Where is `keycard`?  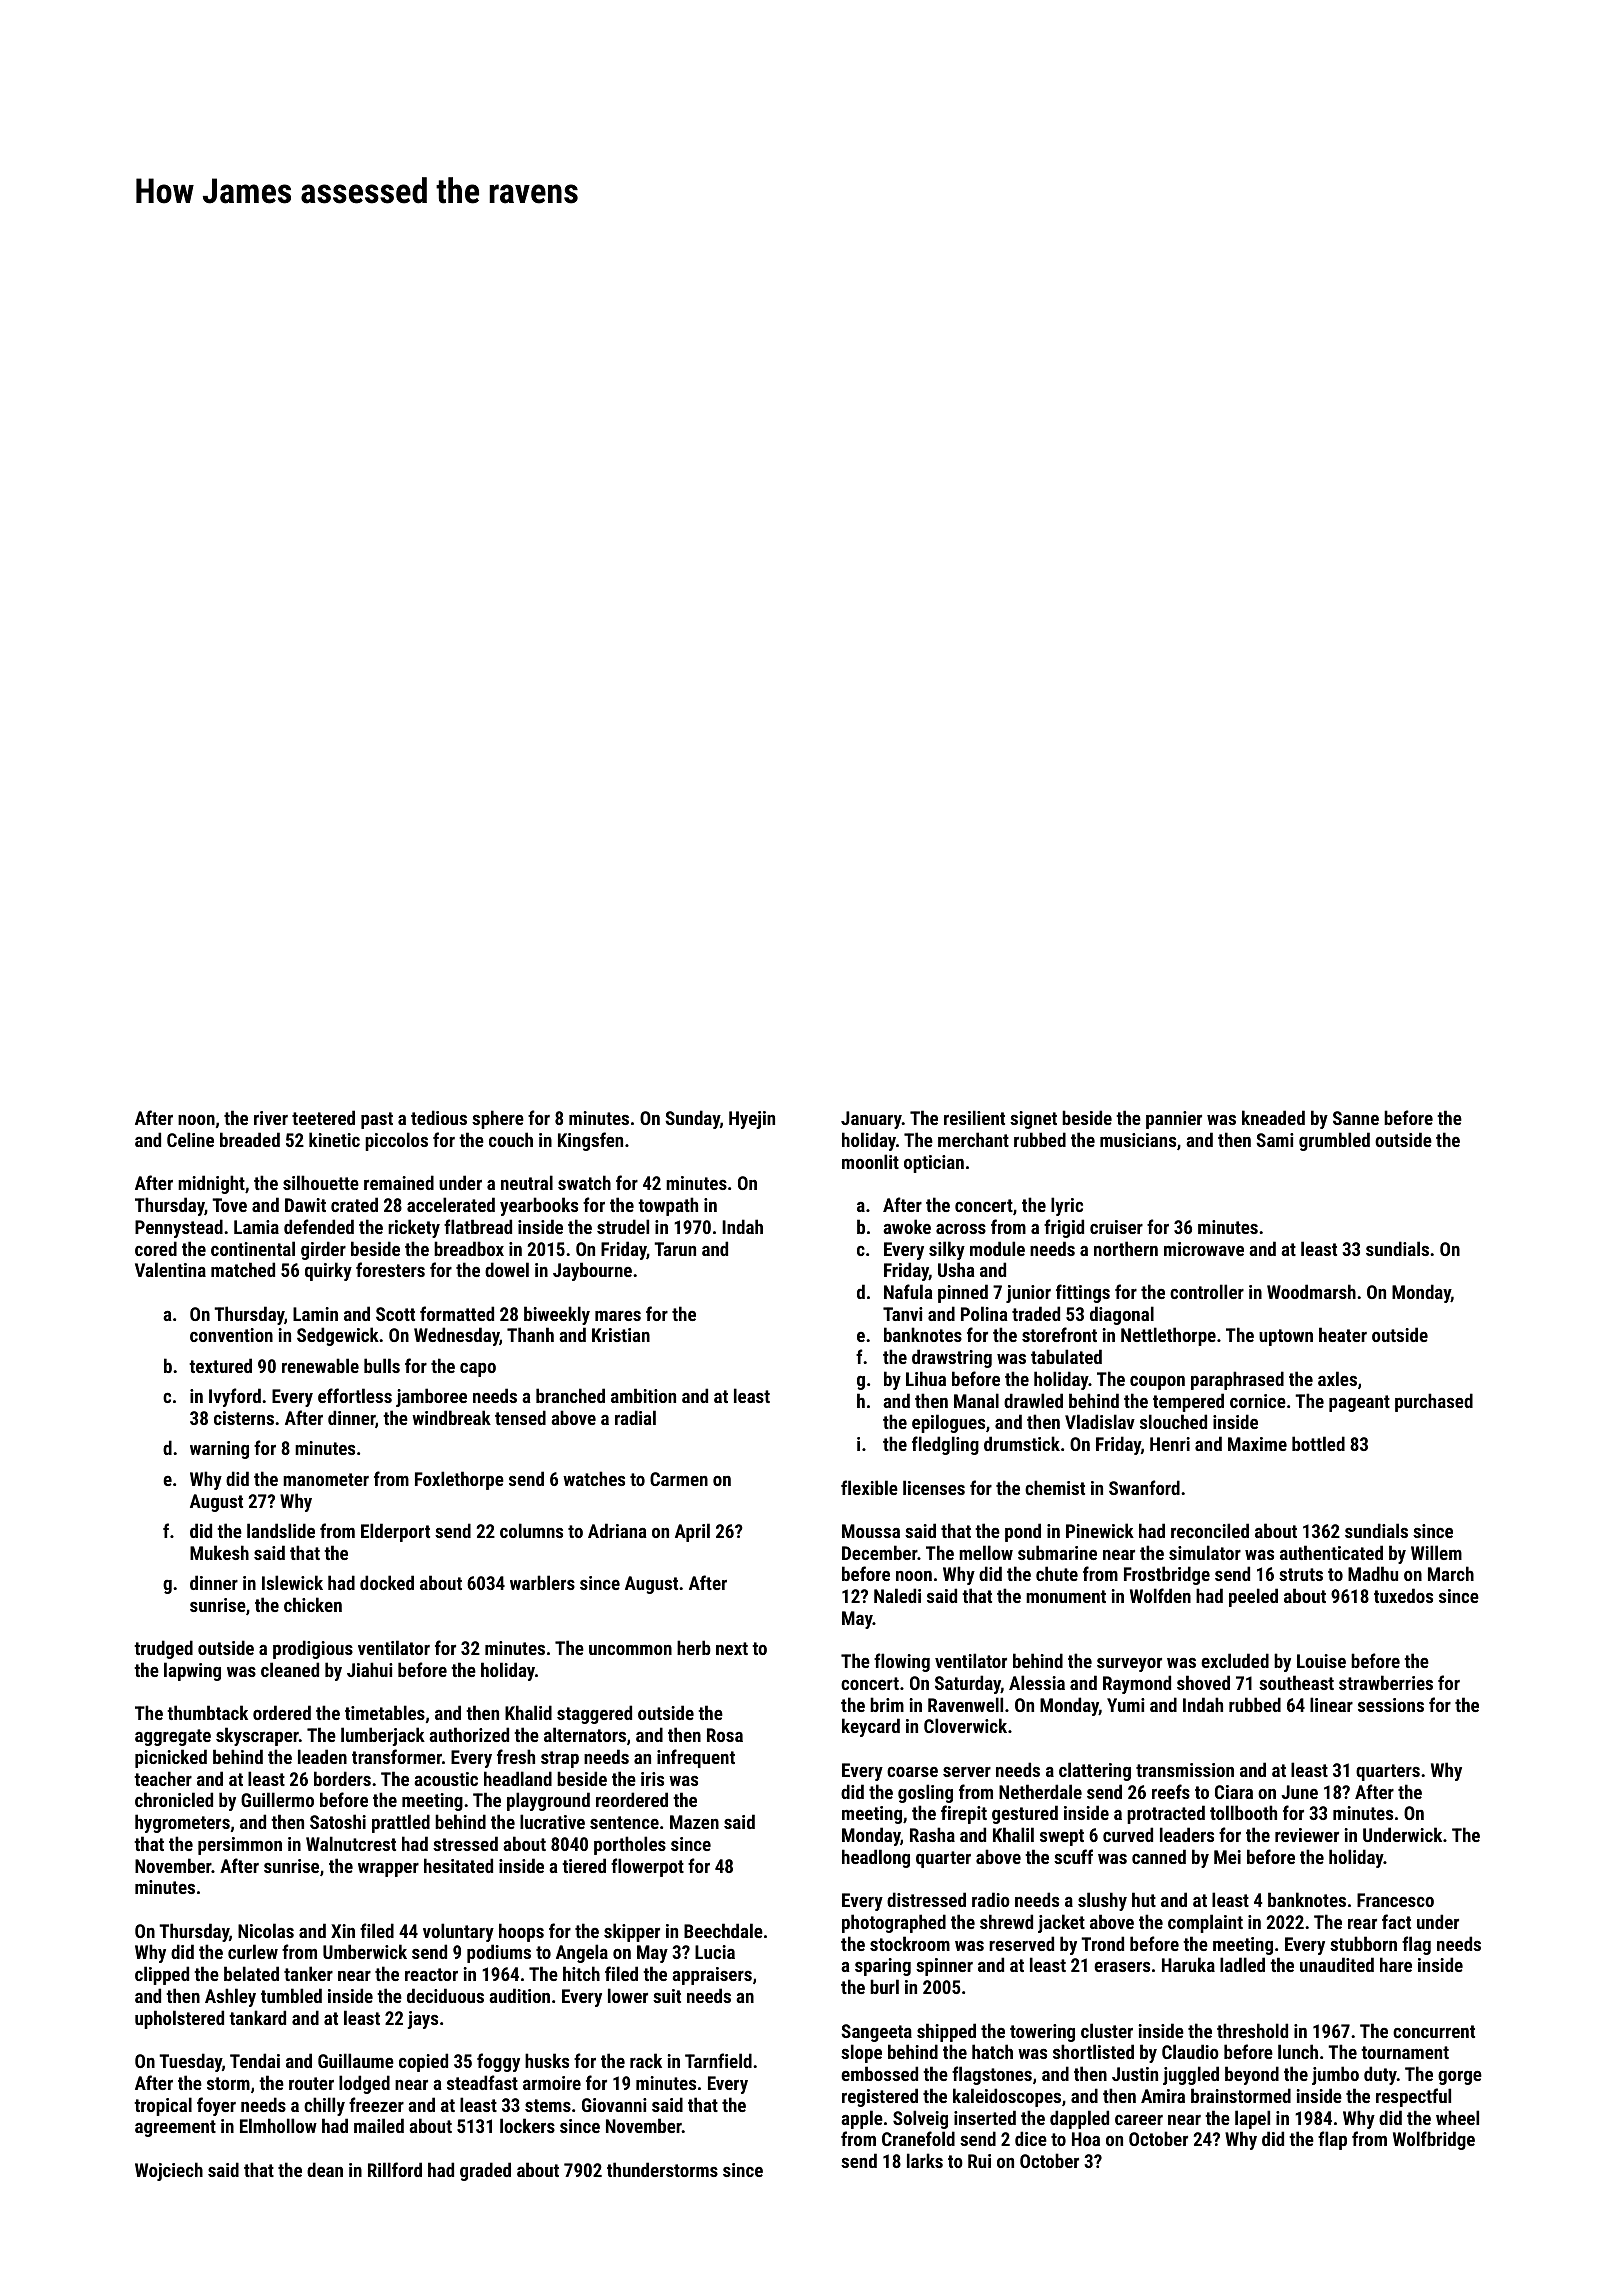
keycard is located at coordinates (871, 1727).
